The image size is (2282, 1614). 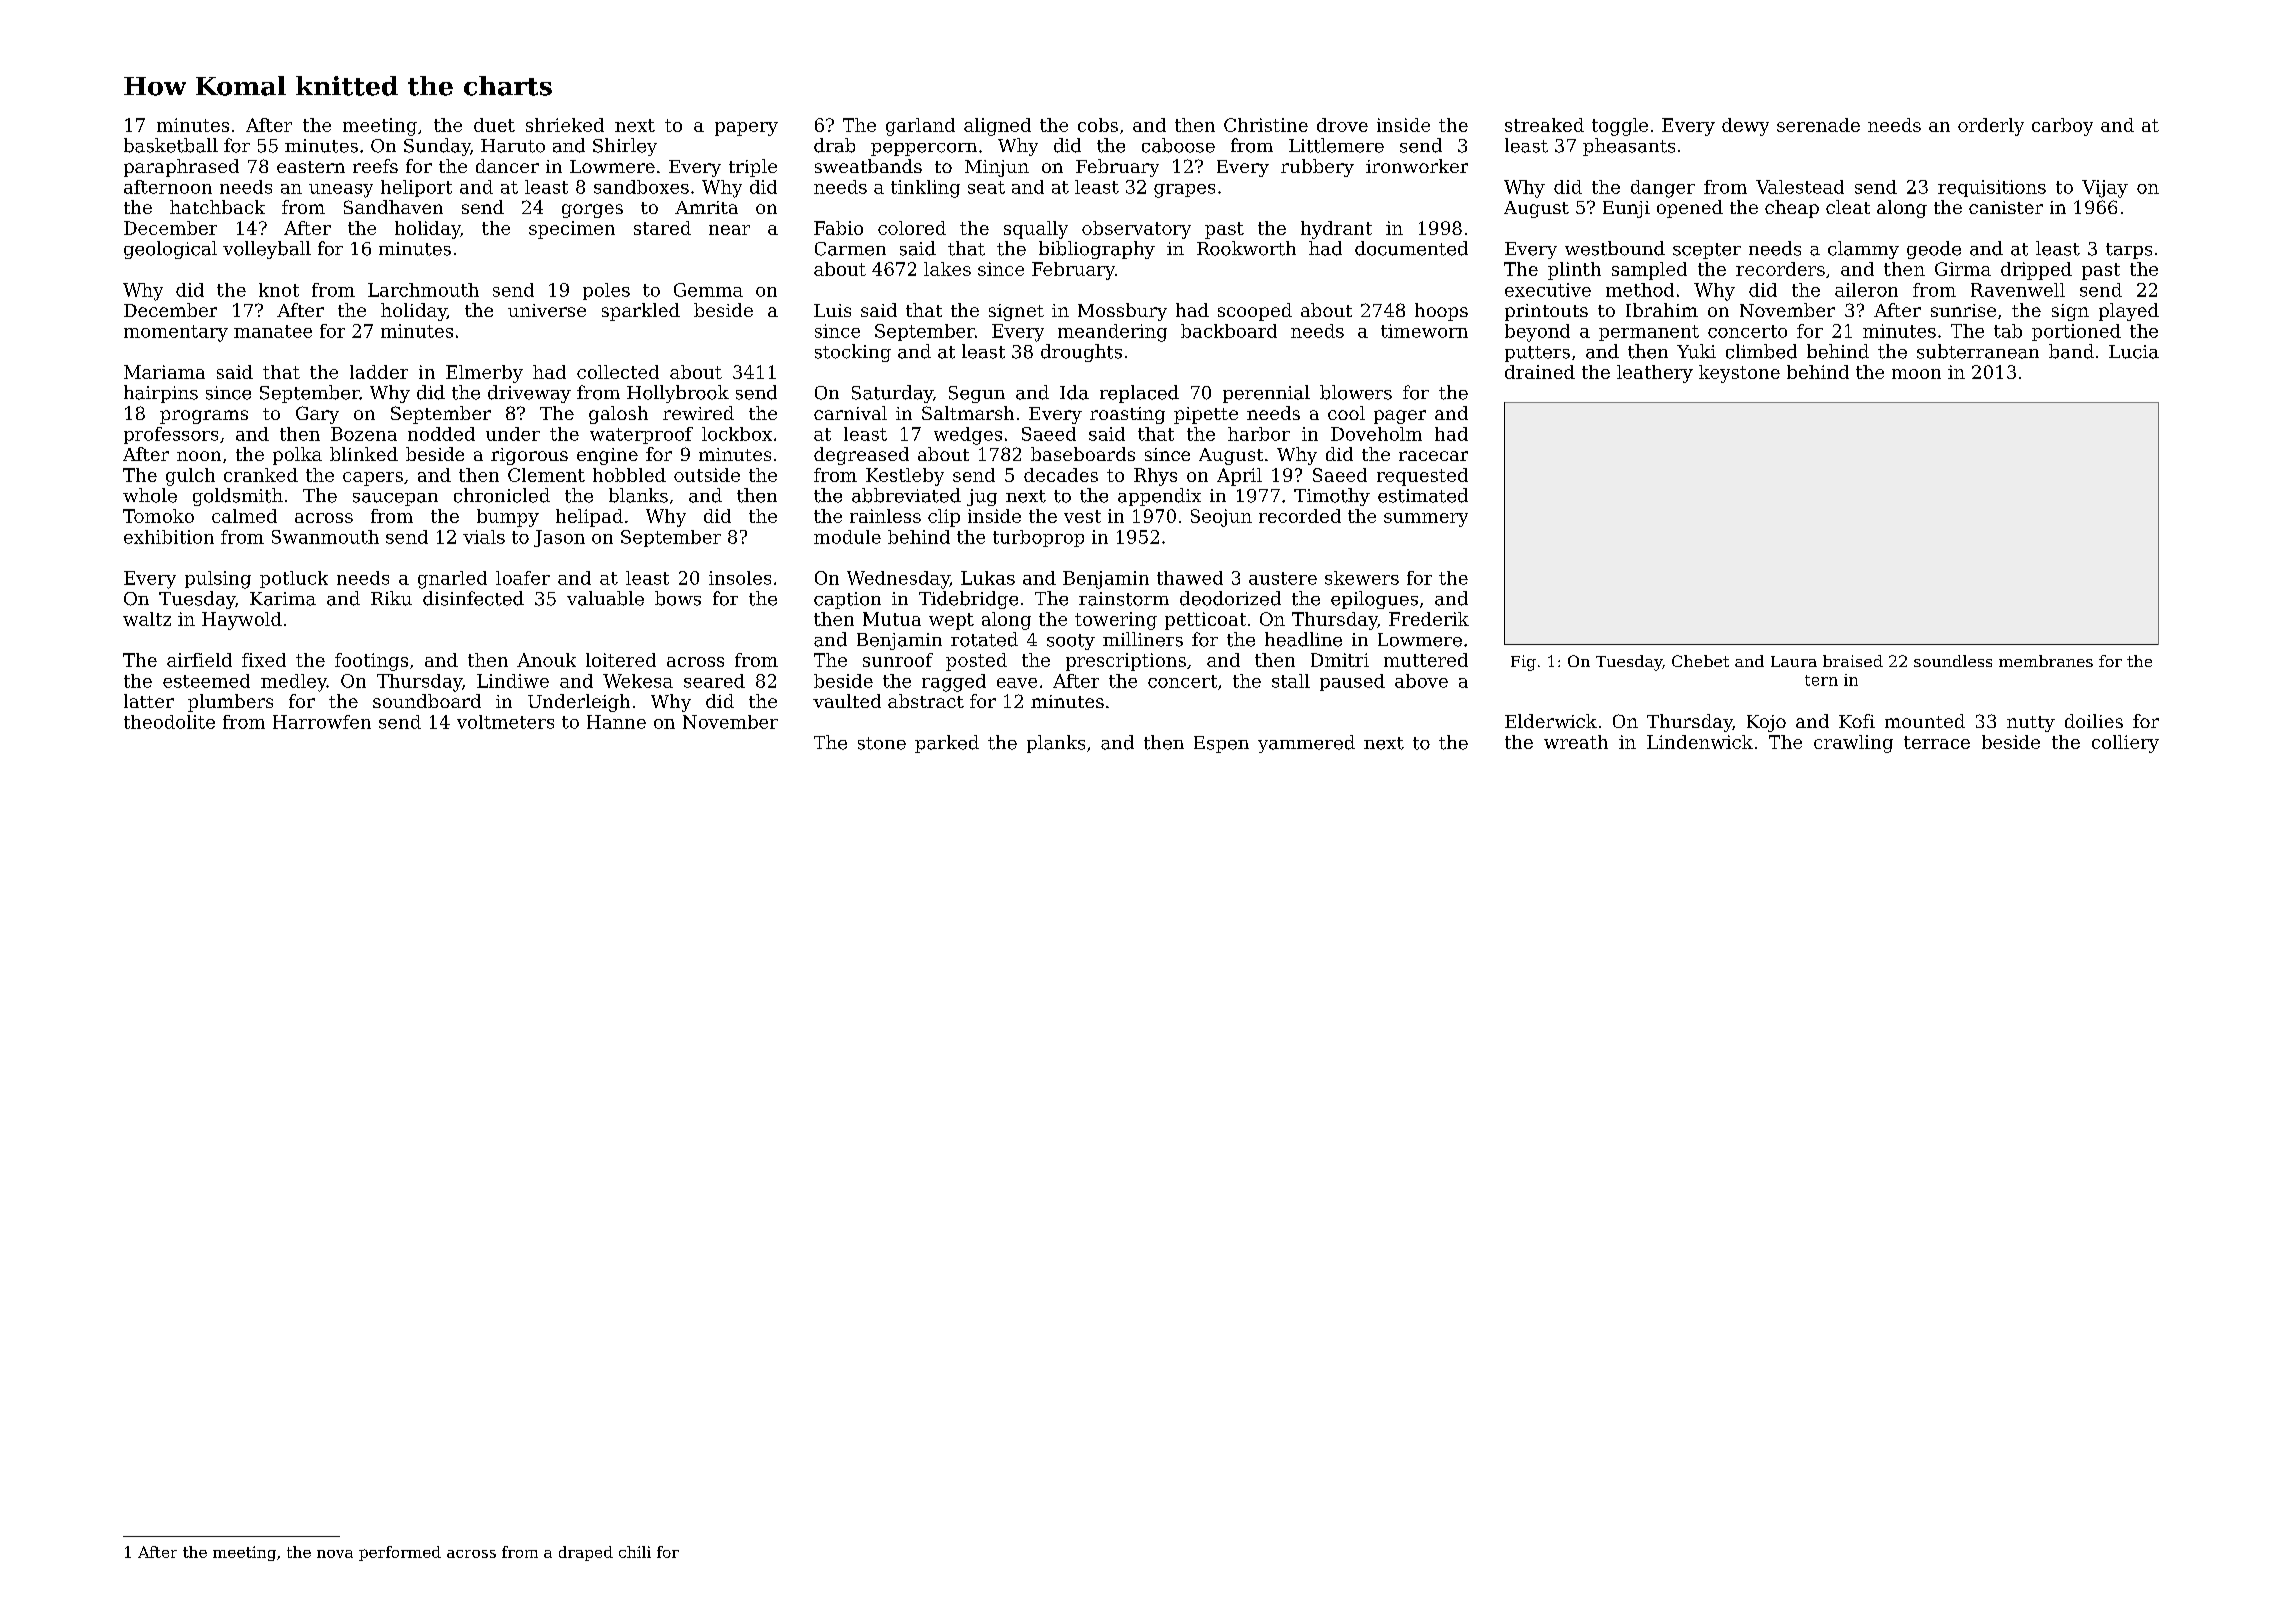 What do you see at coordinates (335, 1554) in the page?
I see `nova` at bounding box center [335, 1554].
